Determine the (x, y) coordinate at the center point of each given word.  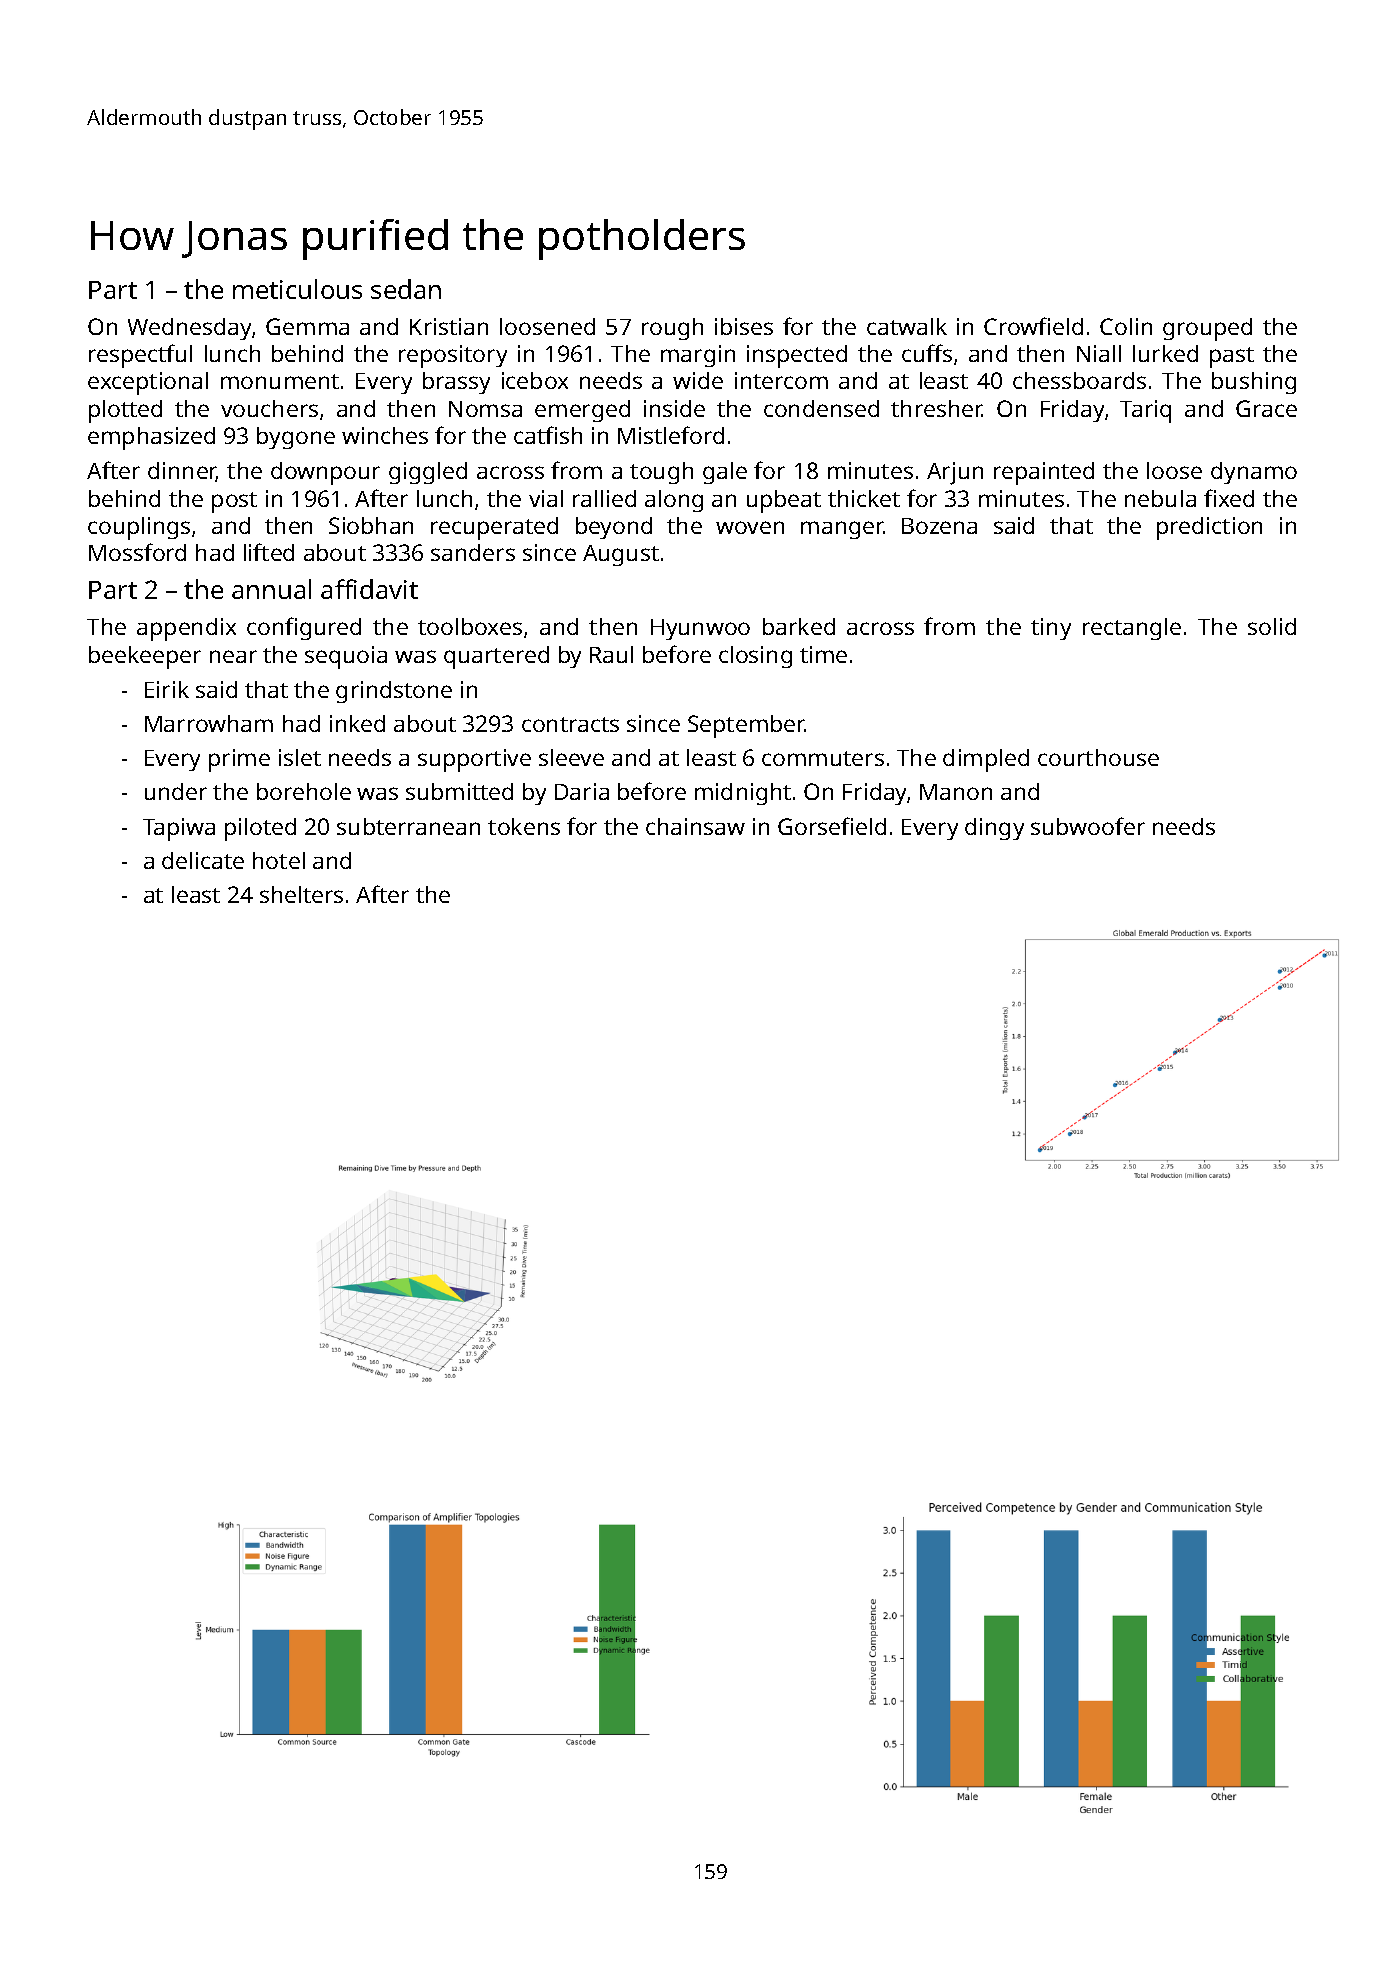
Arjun (955, 473)
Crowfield (1033, 326)
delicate (203, 860)
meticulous (297, 289)
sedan (406, 289)
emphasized (151, 438)
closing (755, 657)
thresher (936, 408)
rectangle (1132, 629)
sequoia (346, 657)
